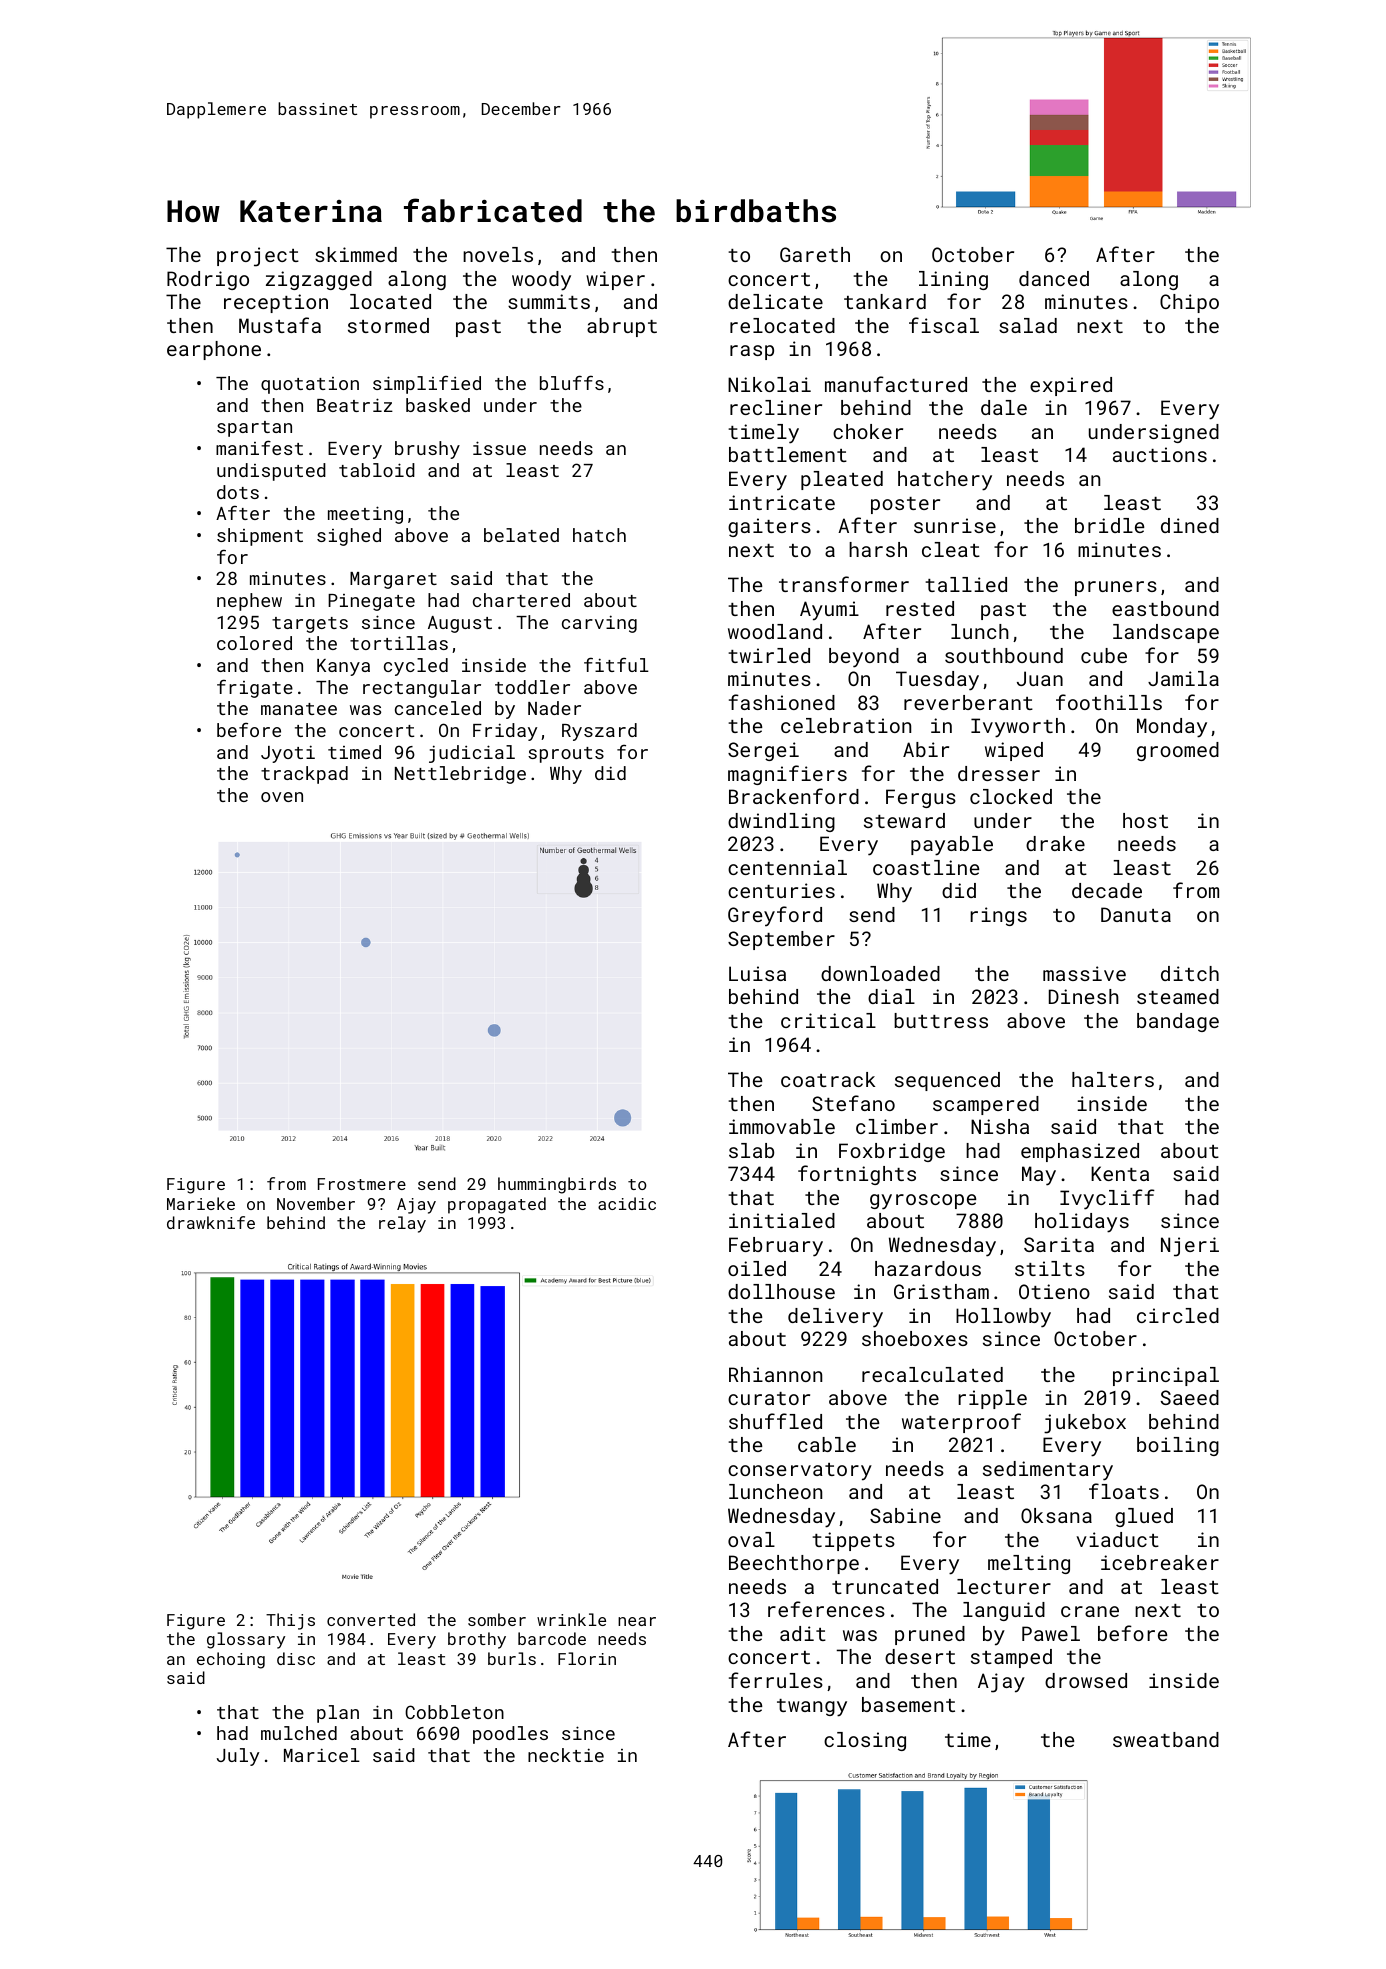 The width and height of the screenshot is (1386, 1969). Describe the element at coordinates (566, 1755) in the screenshot. I see `necktie` at that location.
